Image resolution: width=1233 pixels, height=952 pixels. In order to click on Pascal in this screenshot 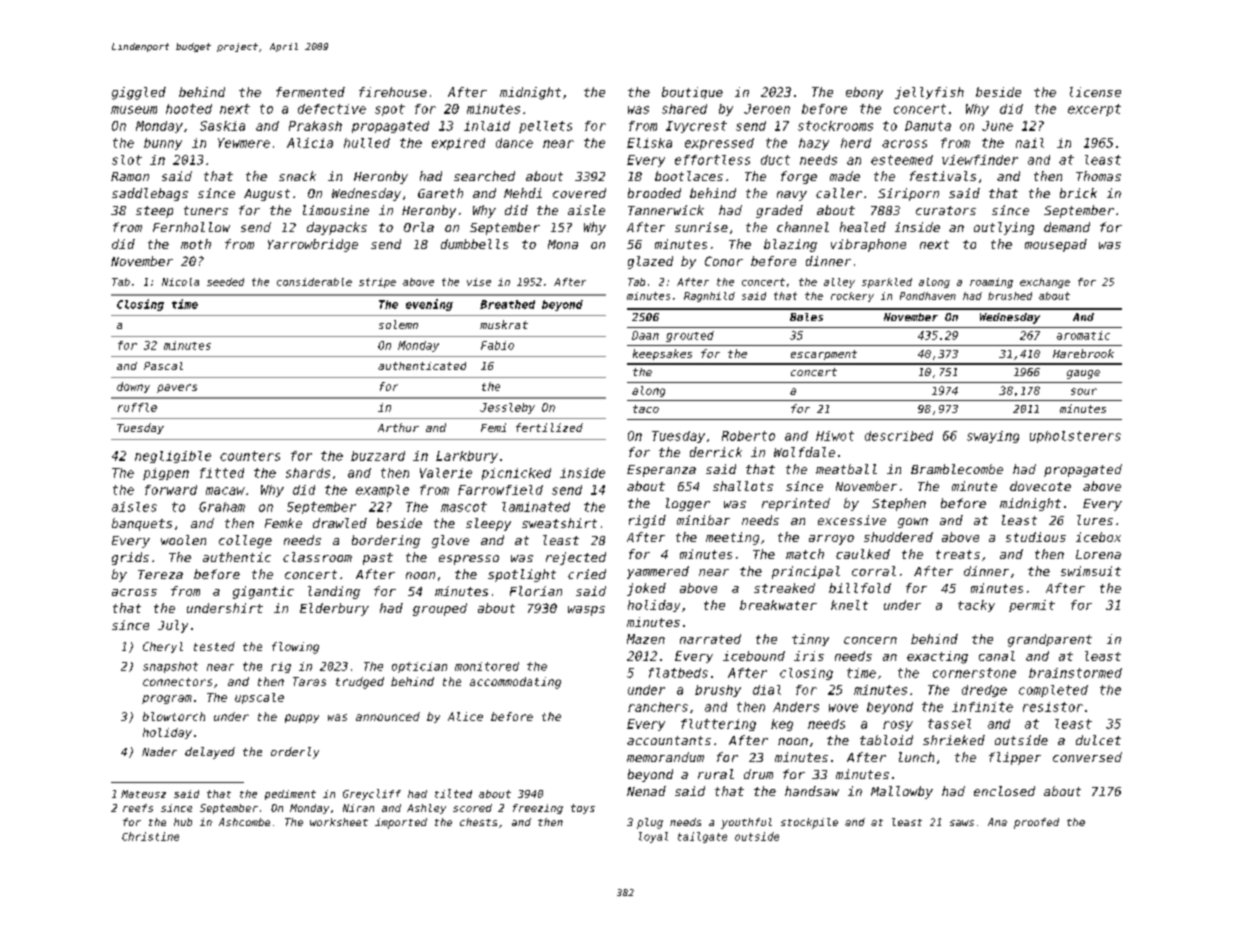, I will do `click(163, 366)`.
